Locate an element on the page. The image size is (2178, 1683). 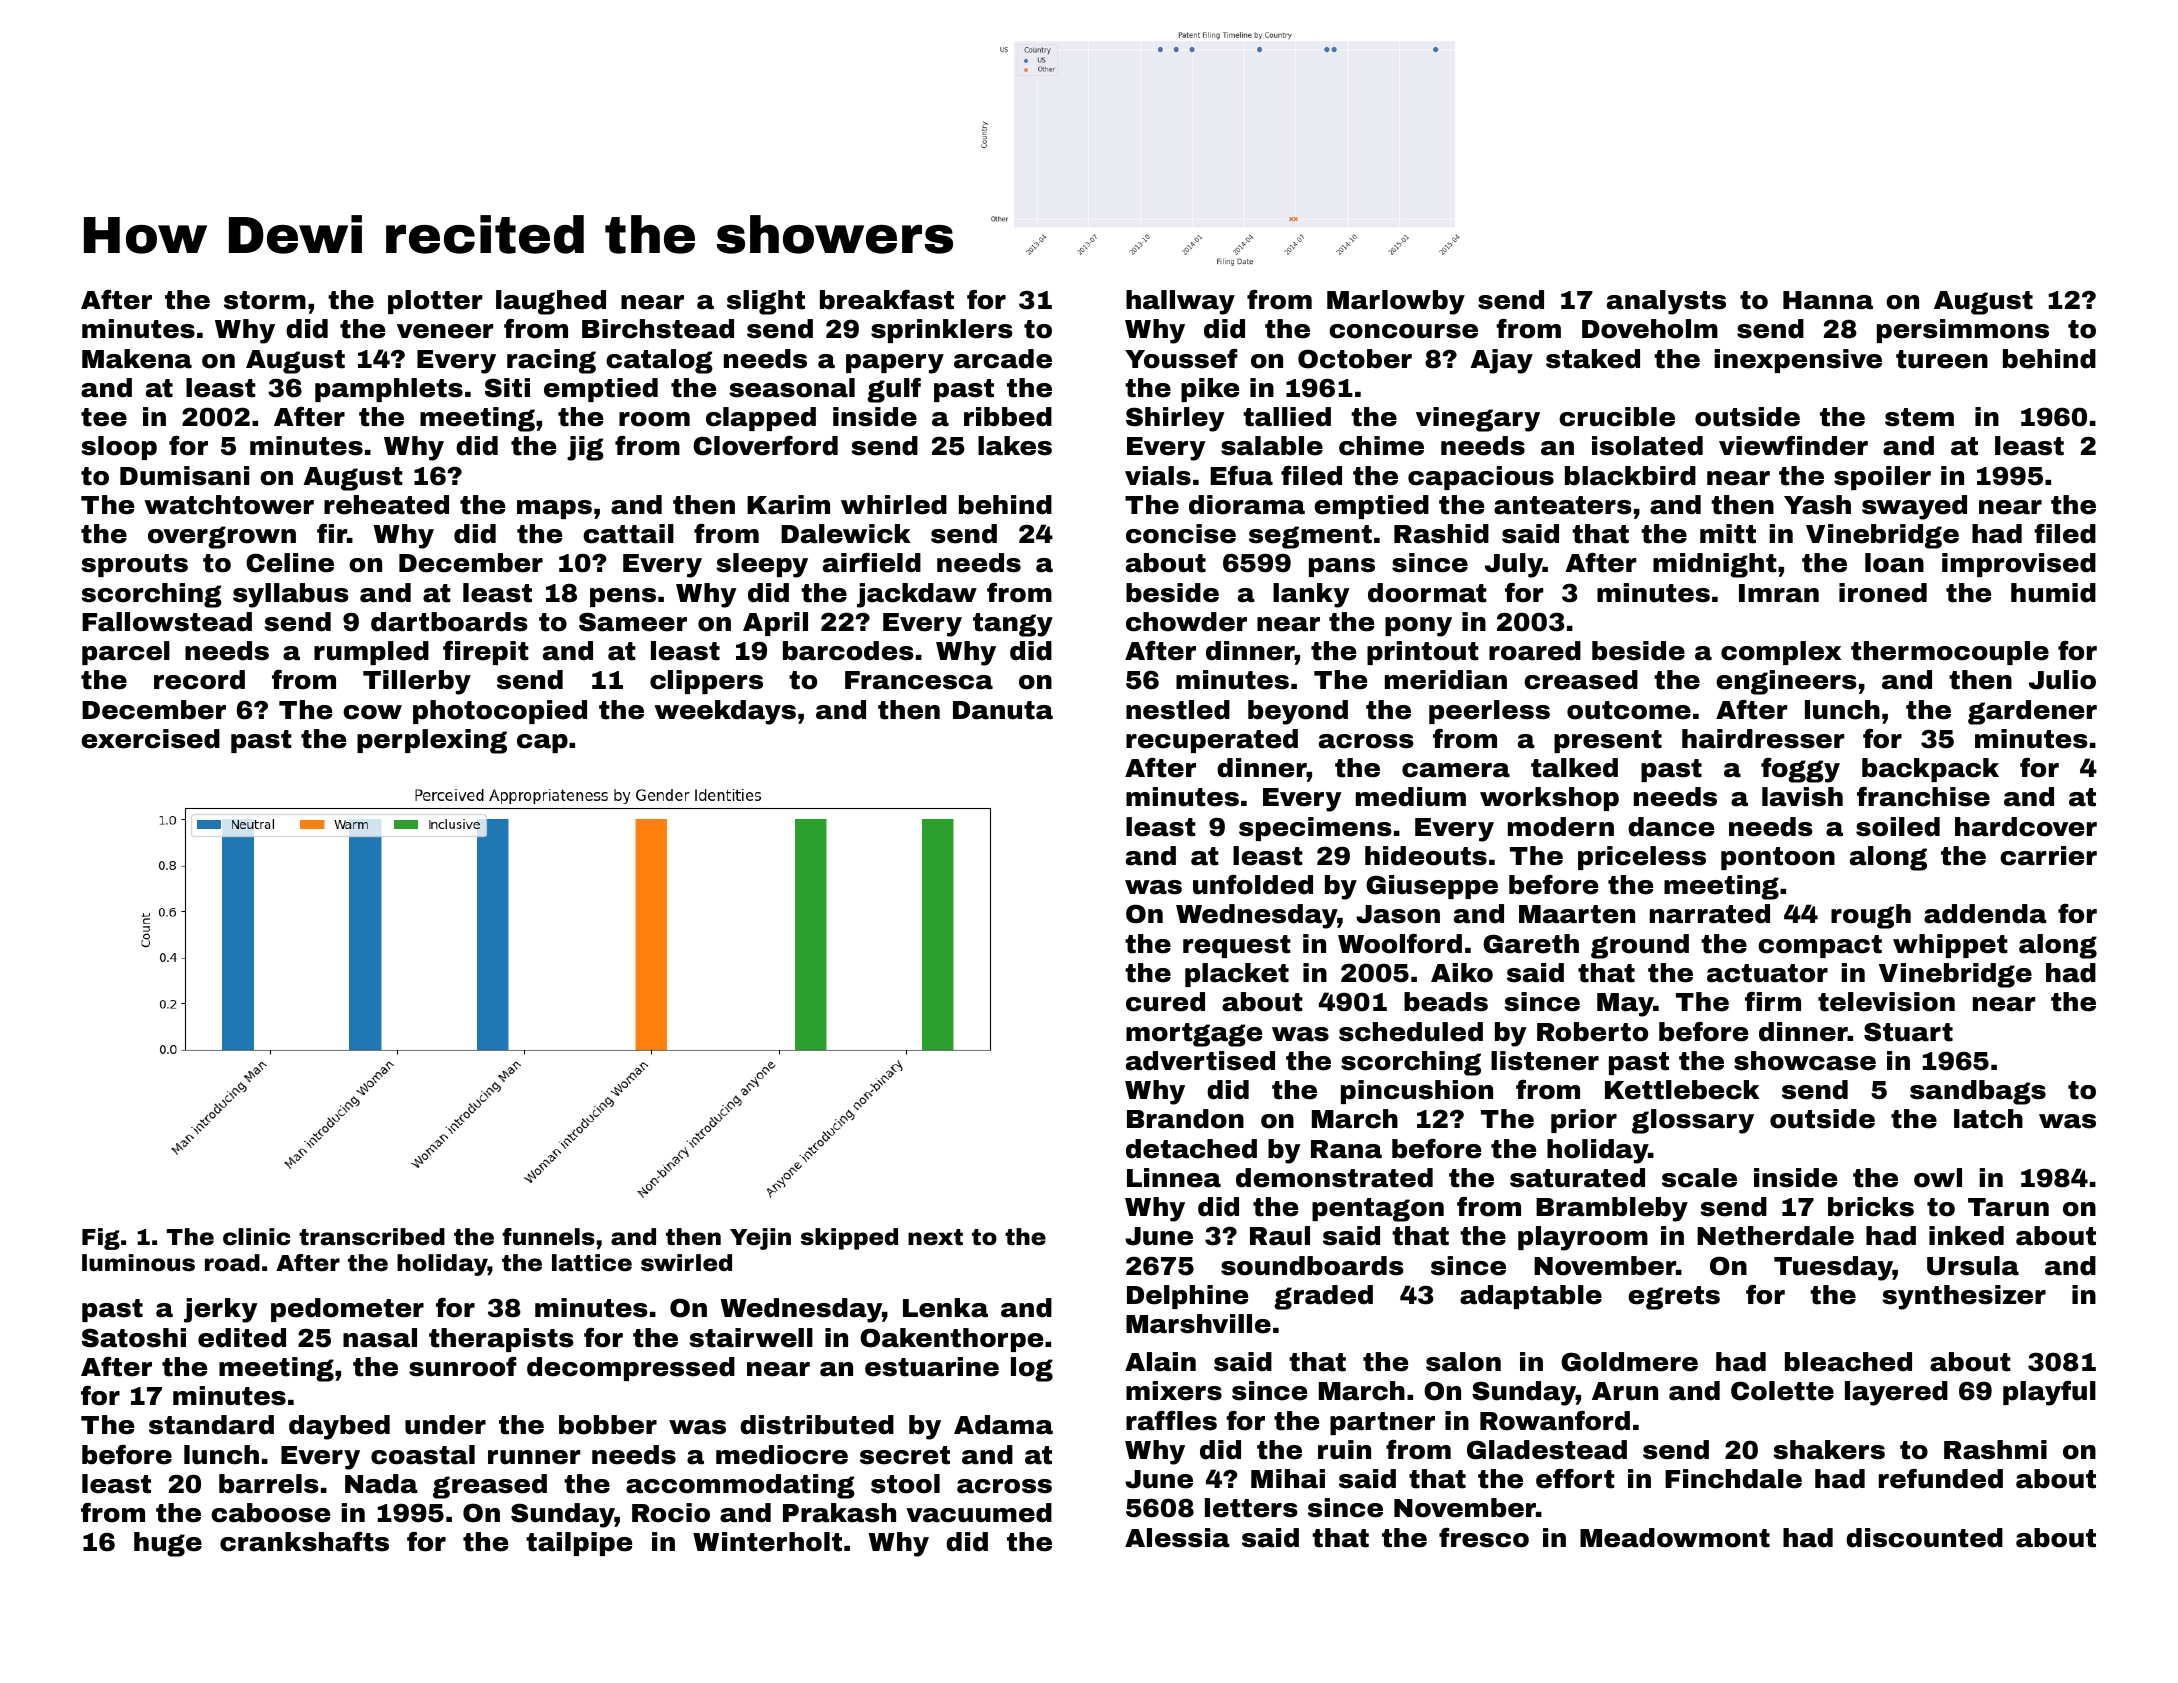
cured is located at coordinates (1165, 1002).
